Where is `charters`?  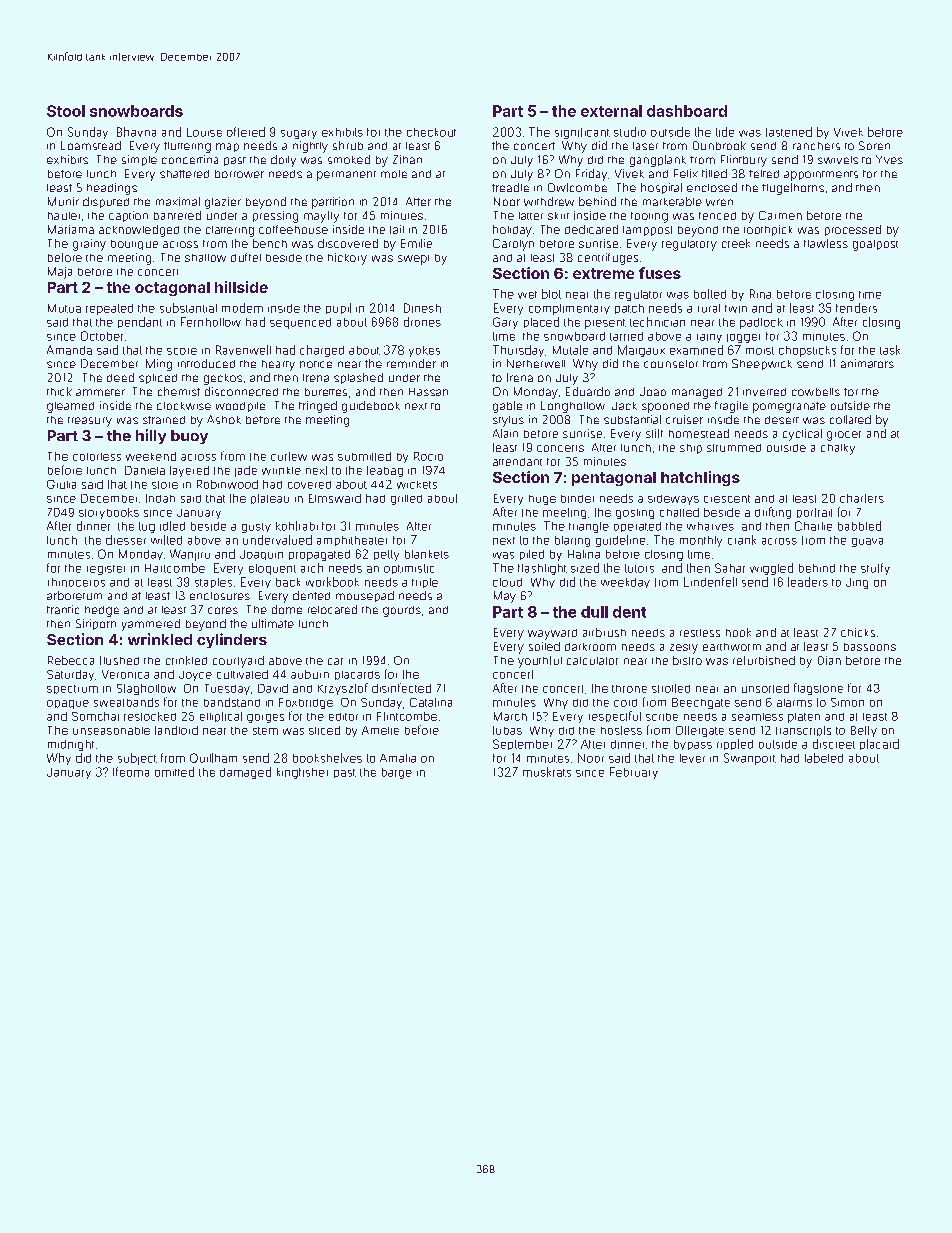
charters is located at coordinates (862, 498).
